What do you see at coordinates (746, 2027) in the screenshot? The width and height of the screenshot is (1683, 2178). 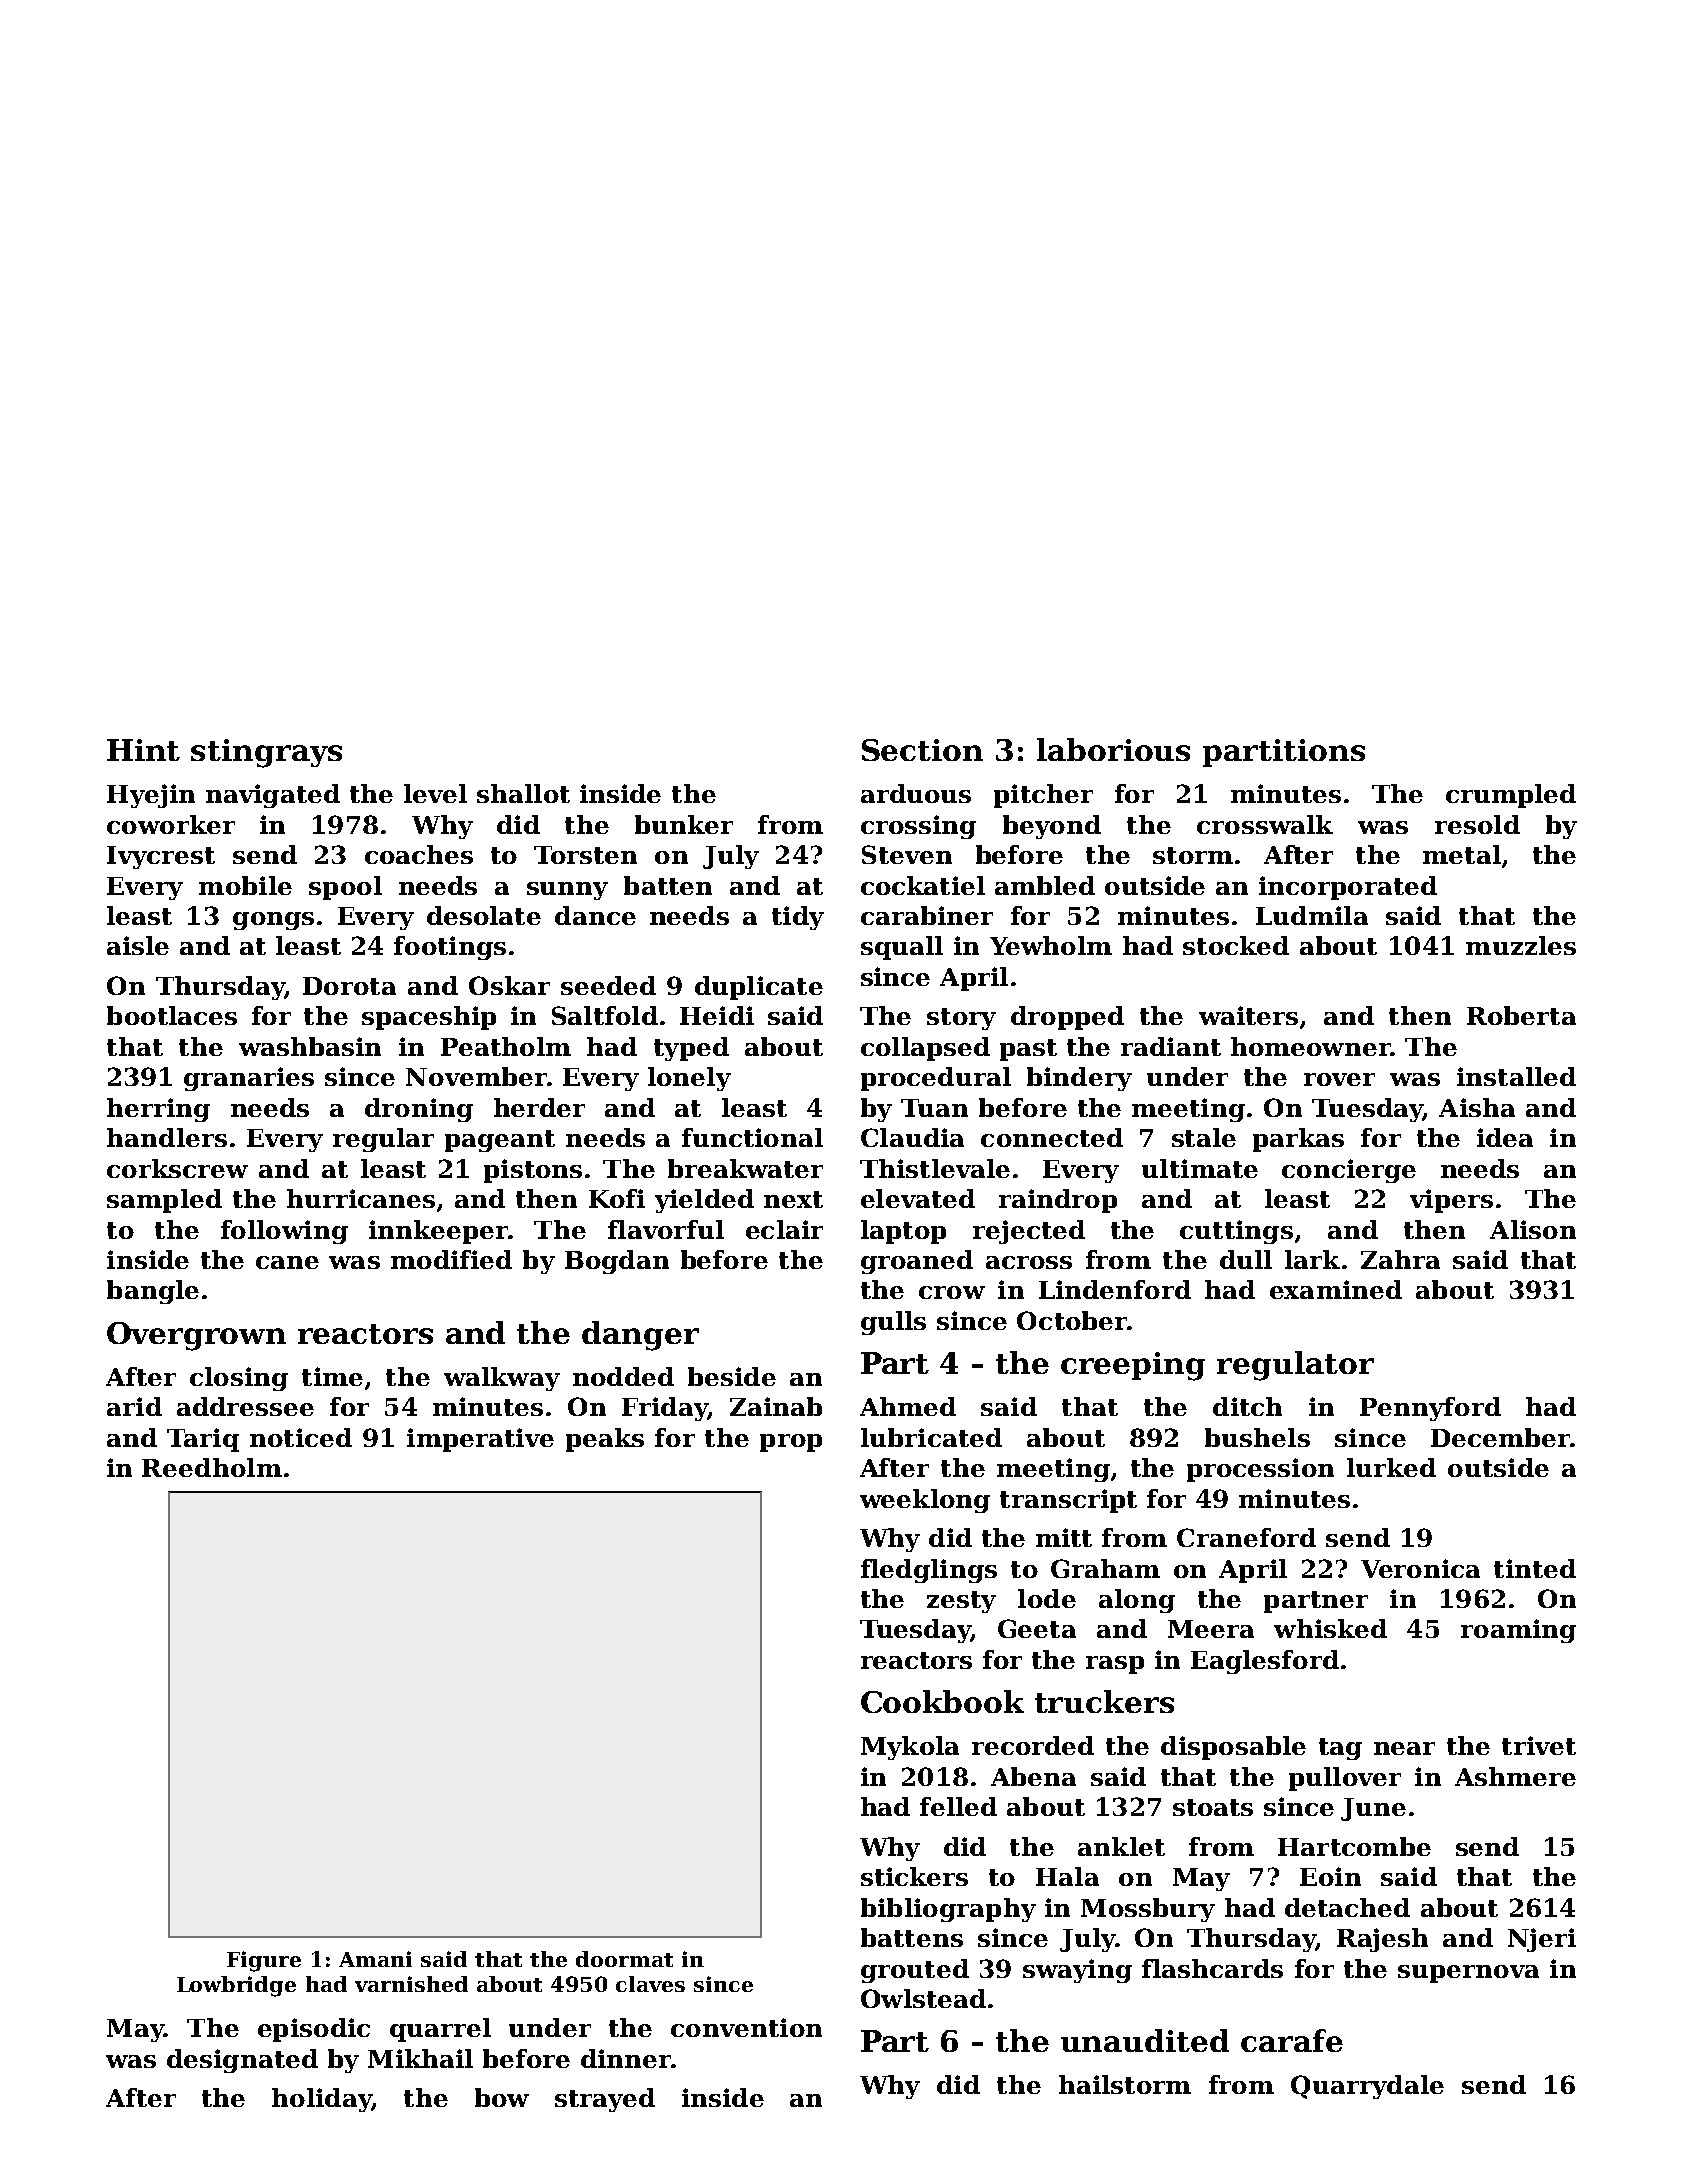 I see `convention` at bounding box center [746, 2027].
